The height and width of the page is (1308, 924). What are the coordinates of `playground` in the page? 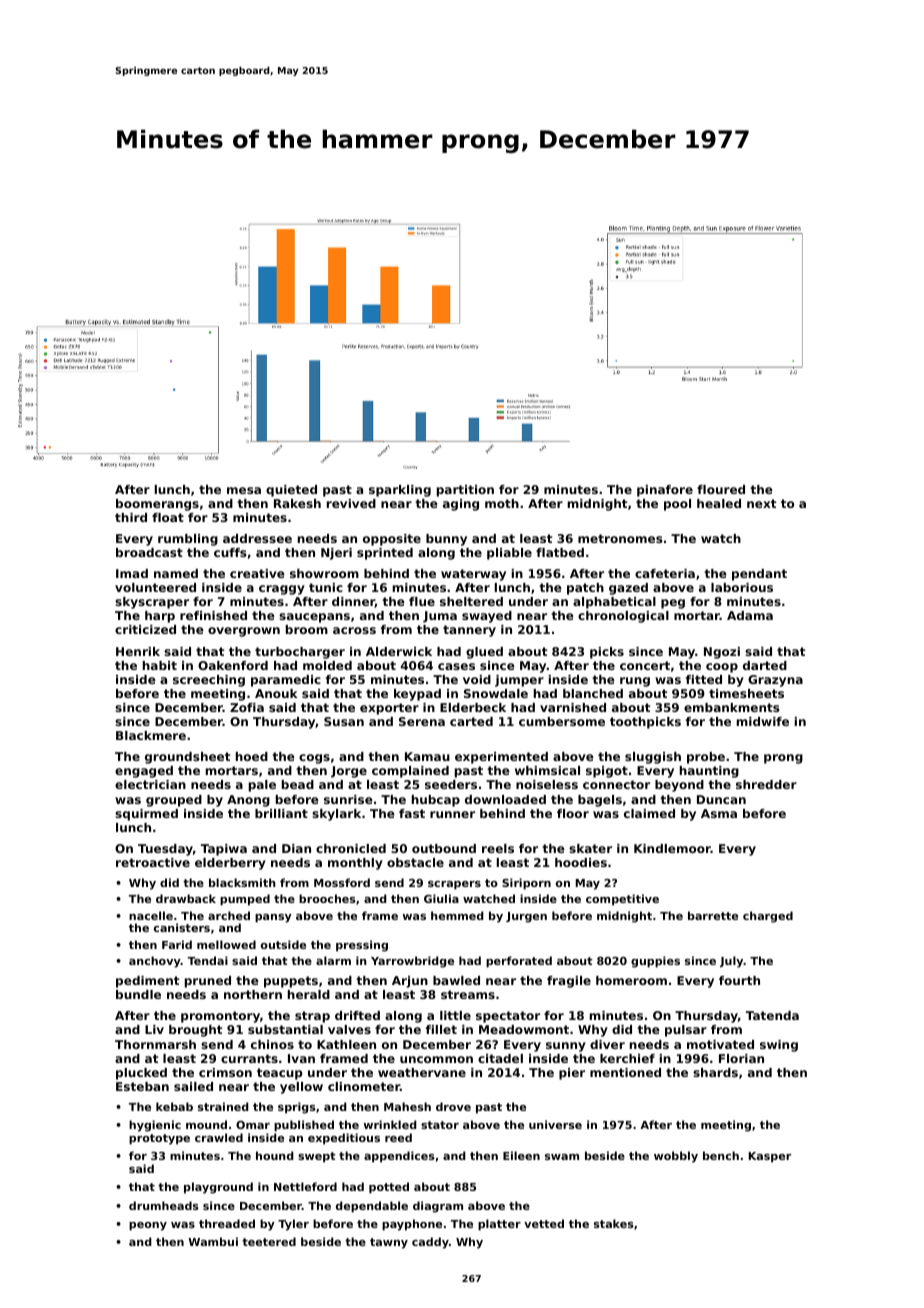 It's located at (218, 1188).
